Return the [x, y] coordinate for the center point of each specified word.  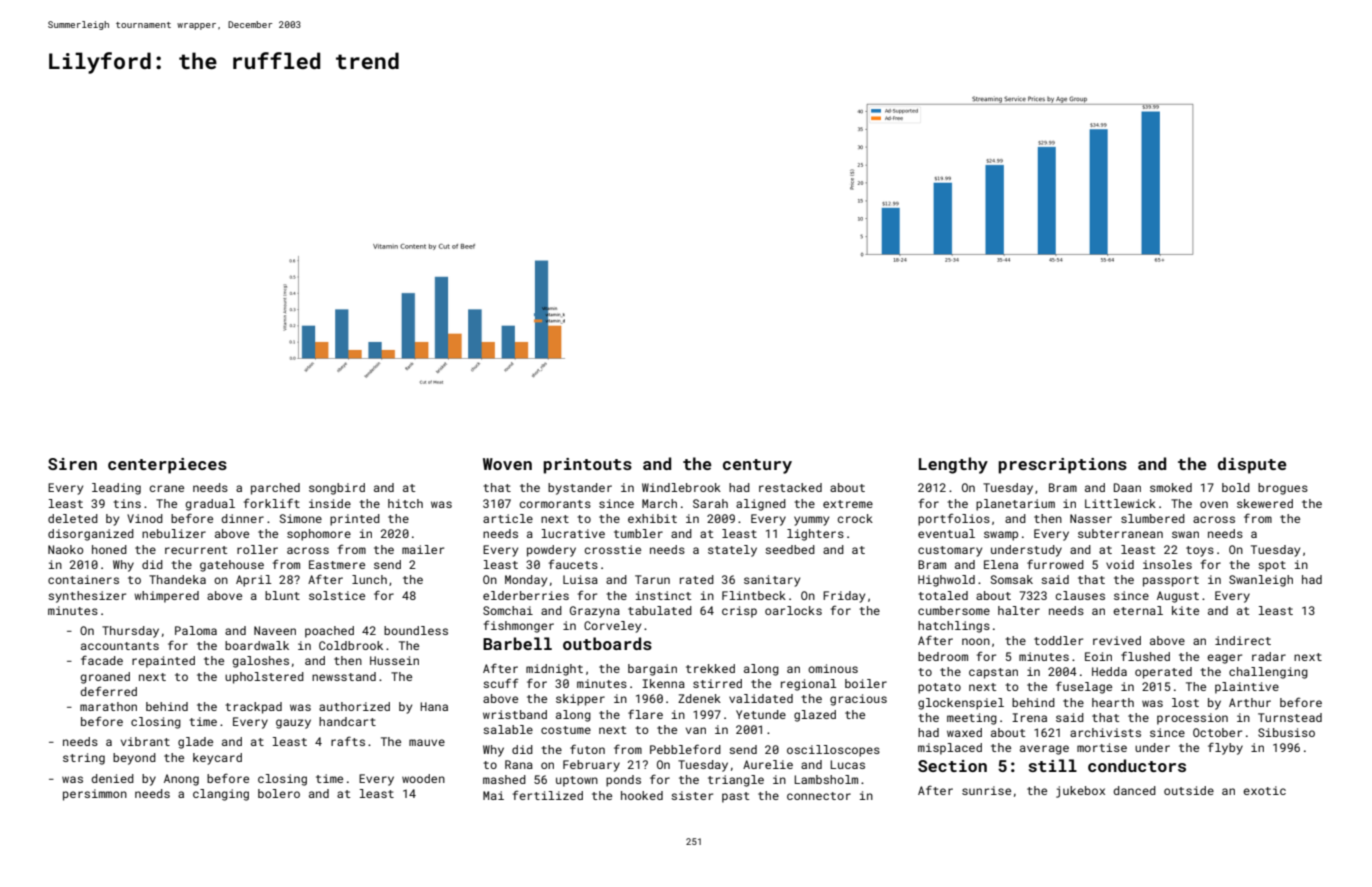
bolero [279, 793]
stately [732, 551]
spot [1272, 566]
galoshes [260, 662]
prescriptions [1062, 466]
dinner [242, 518]
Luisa [580, 579]
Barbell [517, 643]
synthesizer [87, 597]
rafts [348, 741]
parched [275, 489]
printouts [587, 466]
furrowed [1055, 564]
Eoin [1098, 656]
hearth [1113, 702]
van [696, 730]
